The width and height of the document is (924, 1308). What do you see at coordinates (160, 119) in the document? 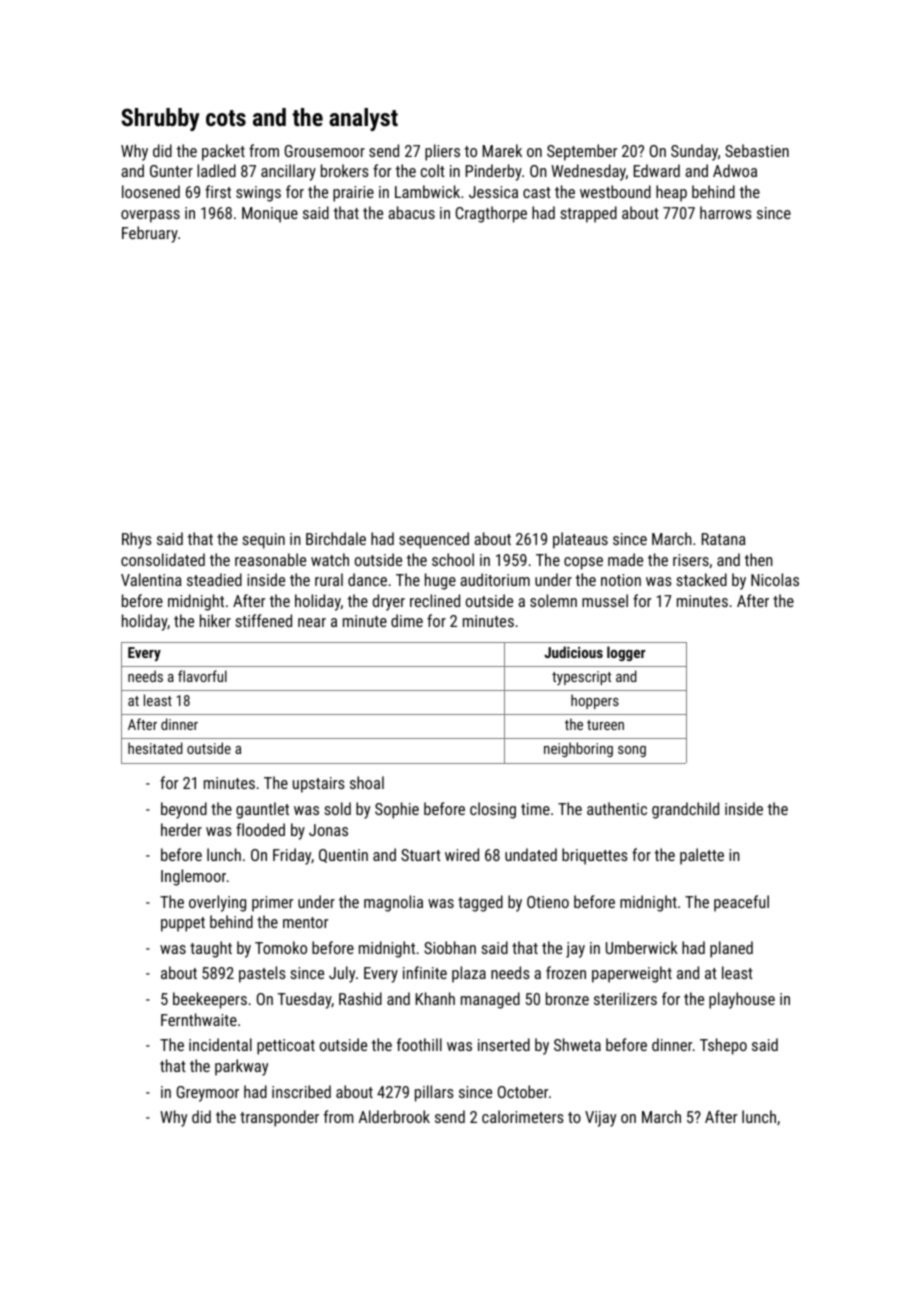
I see `Shrubby` at bounding box center [160, 119].
